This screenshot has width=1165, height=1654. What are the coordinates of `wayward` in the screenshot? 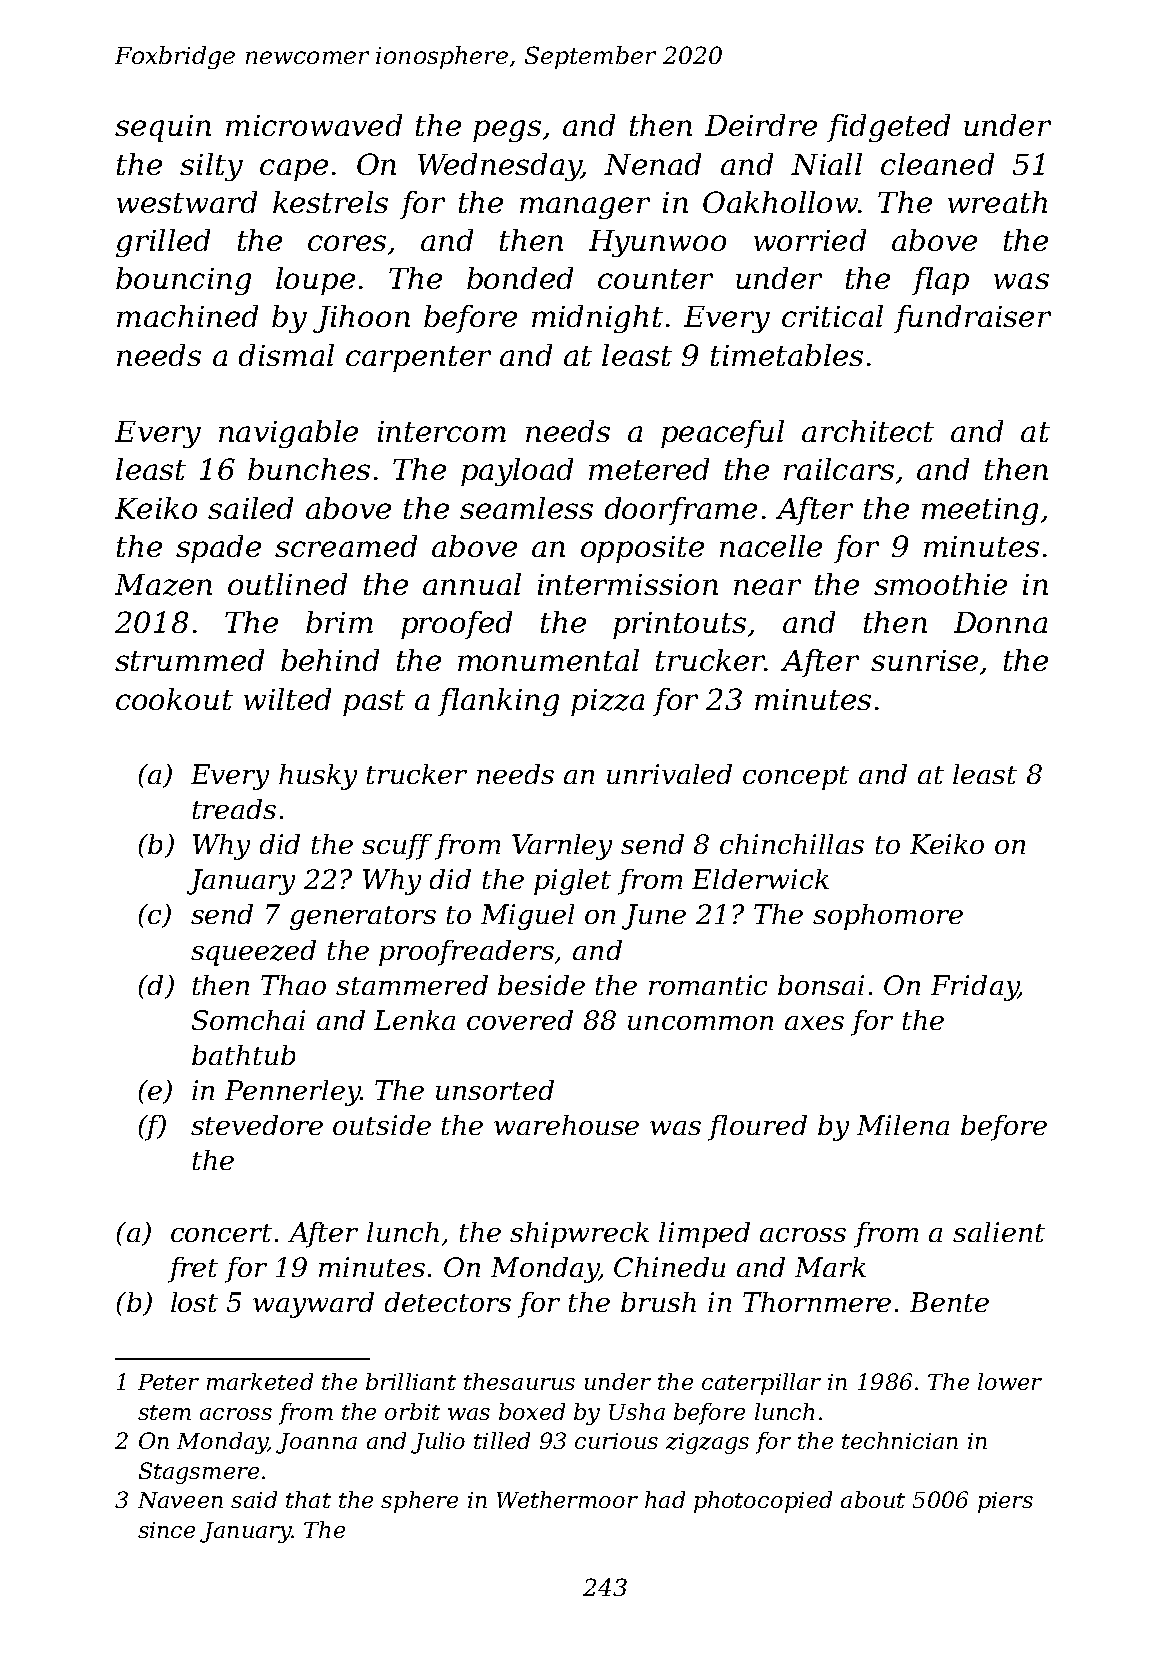 It's located at (313, 1305).
